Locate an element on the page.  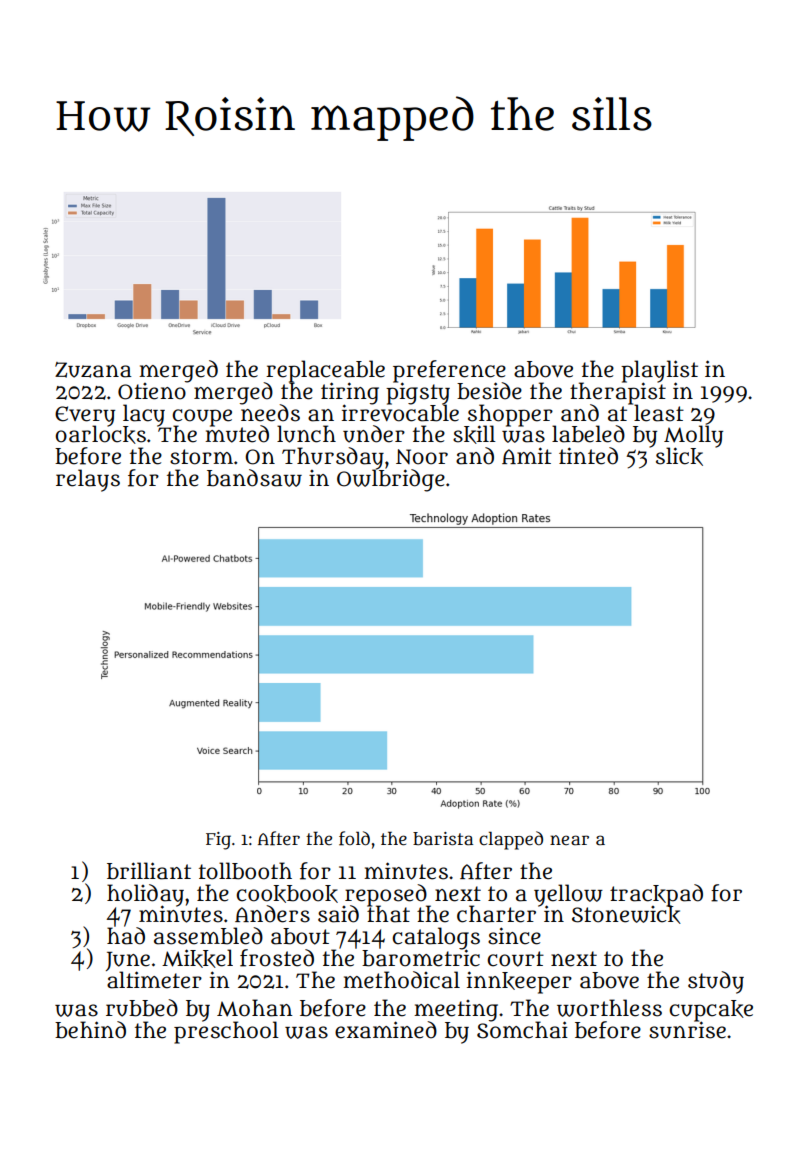
sunrise is located at coordinates (687, 1030).
